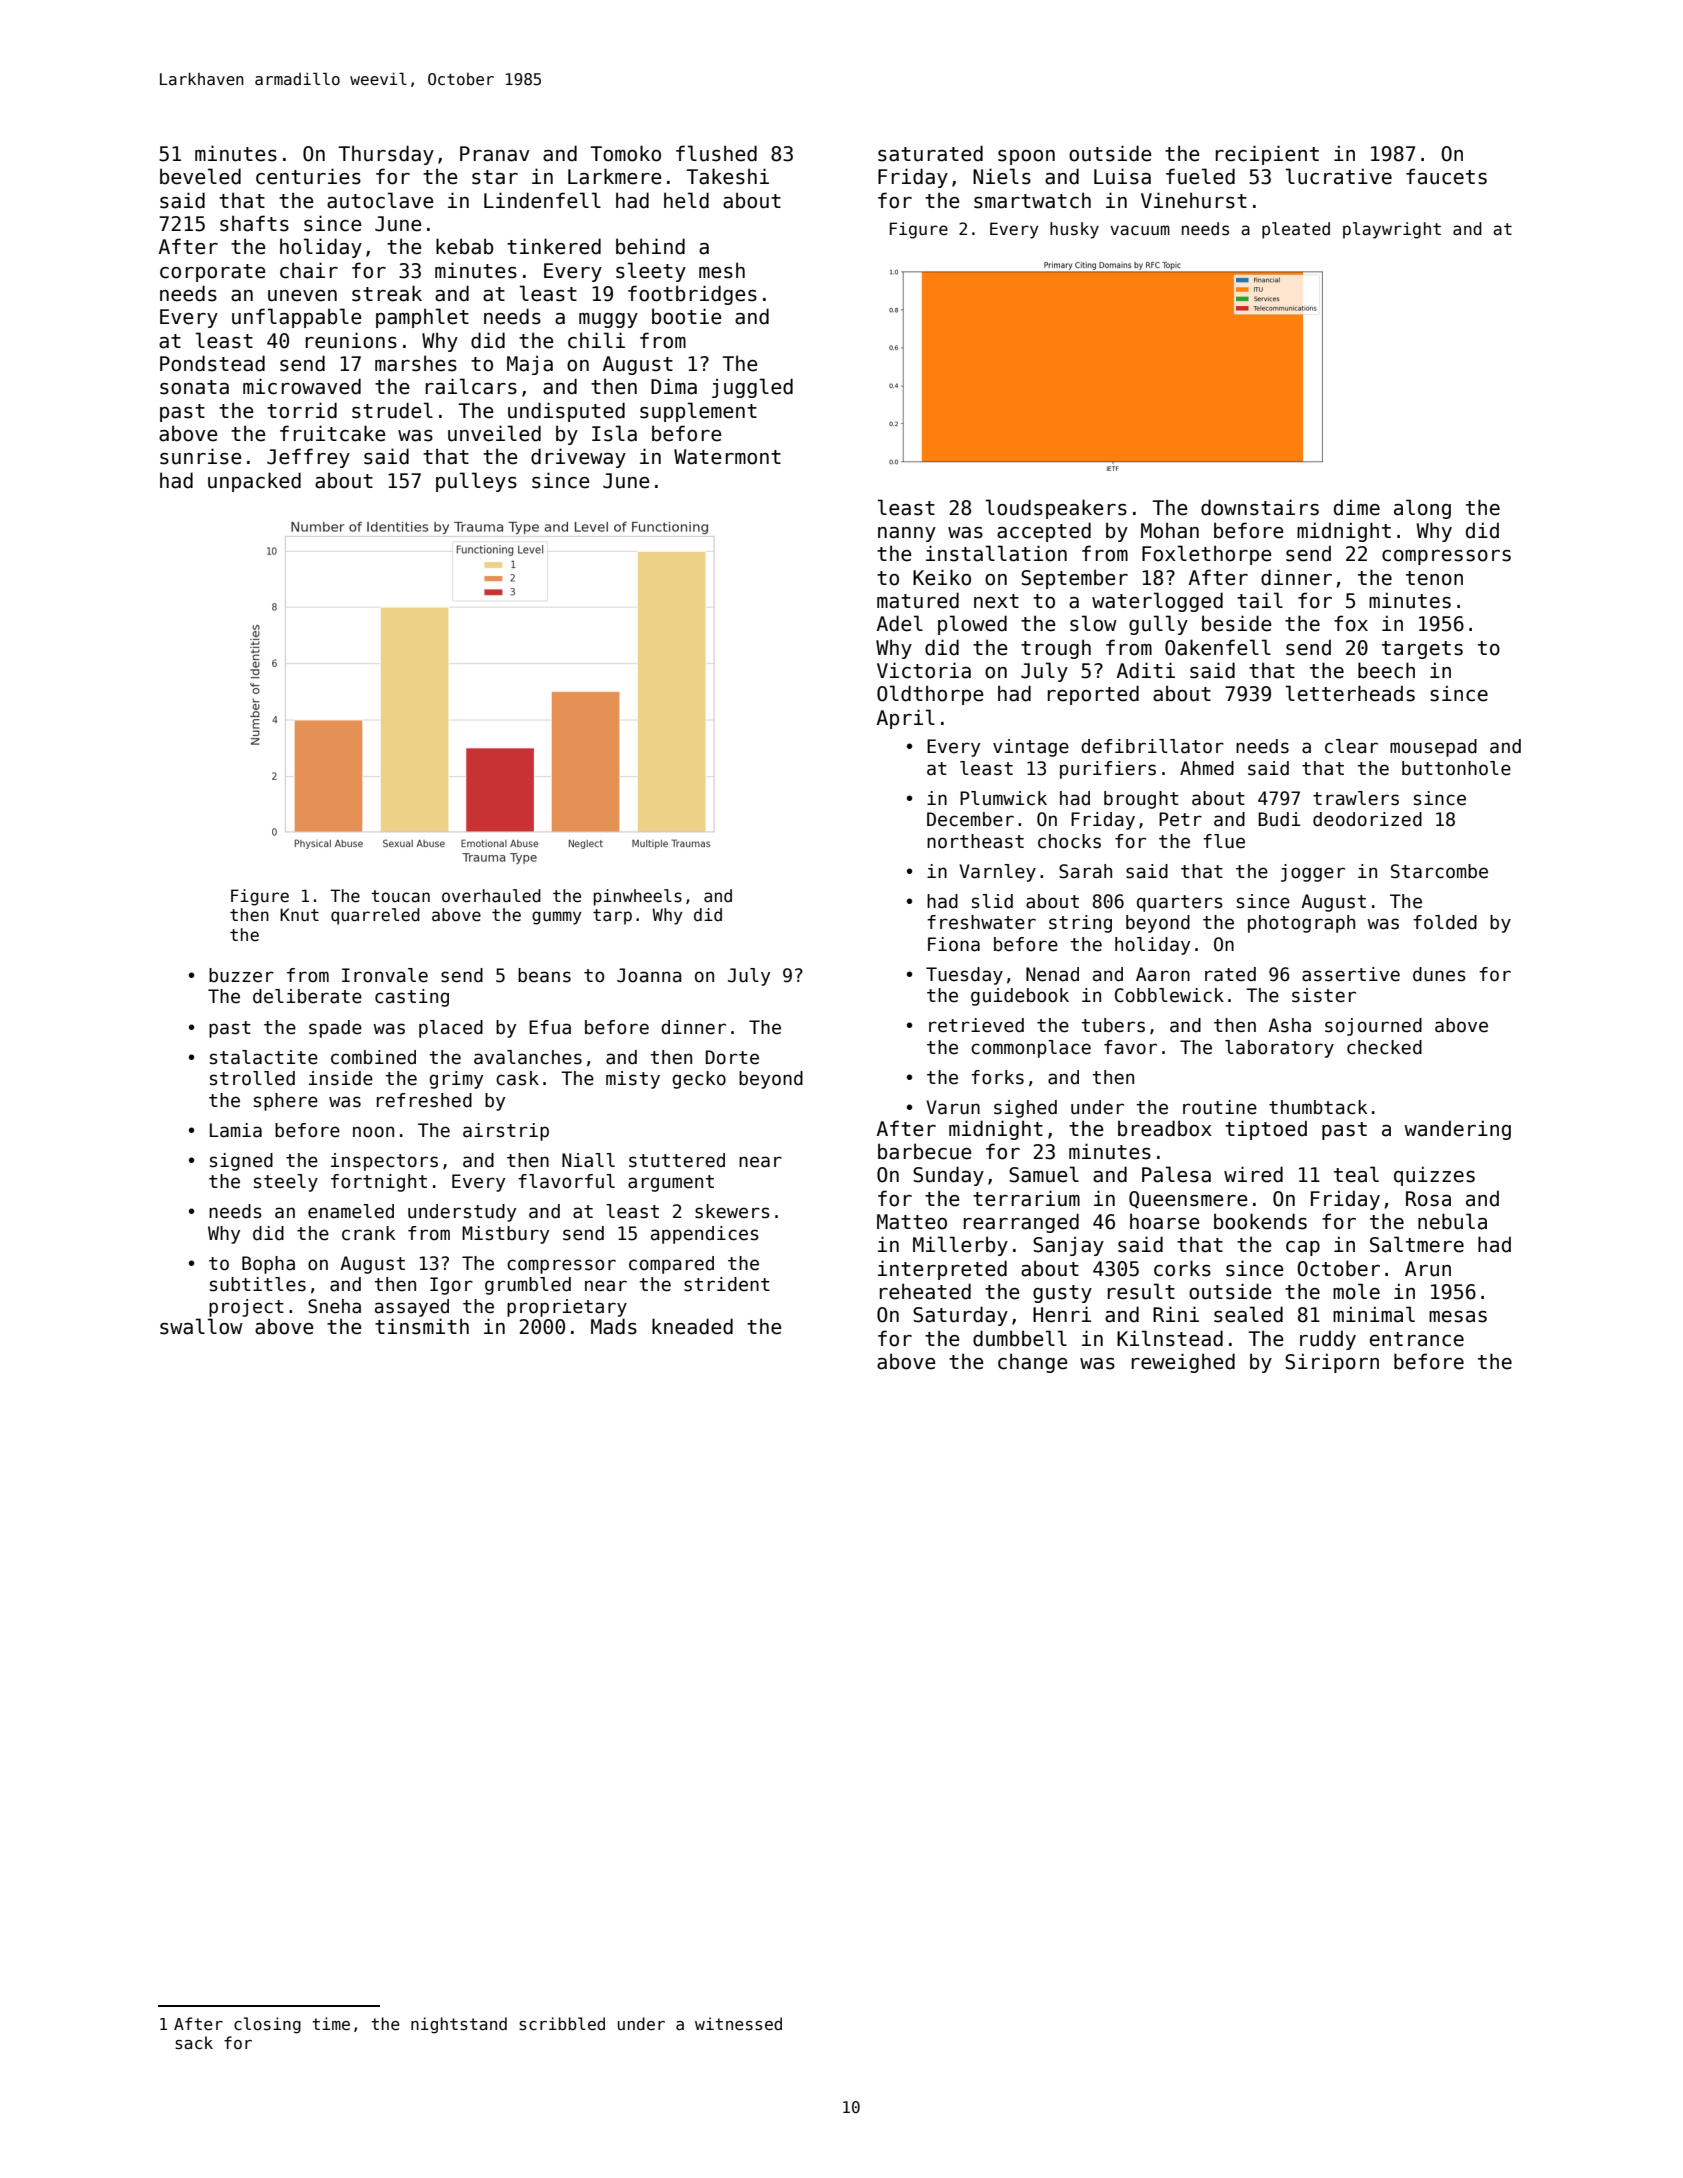 The height and width of the document is (2178, 1683). Describe the element at coordinates (1422, 509) in the document. I see `along` at that location.
